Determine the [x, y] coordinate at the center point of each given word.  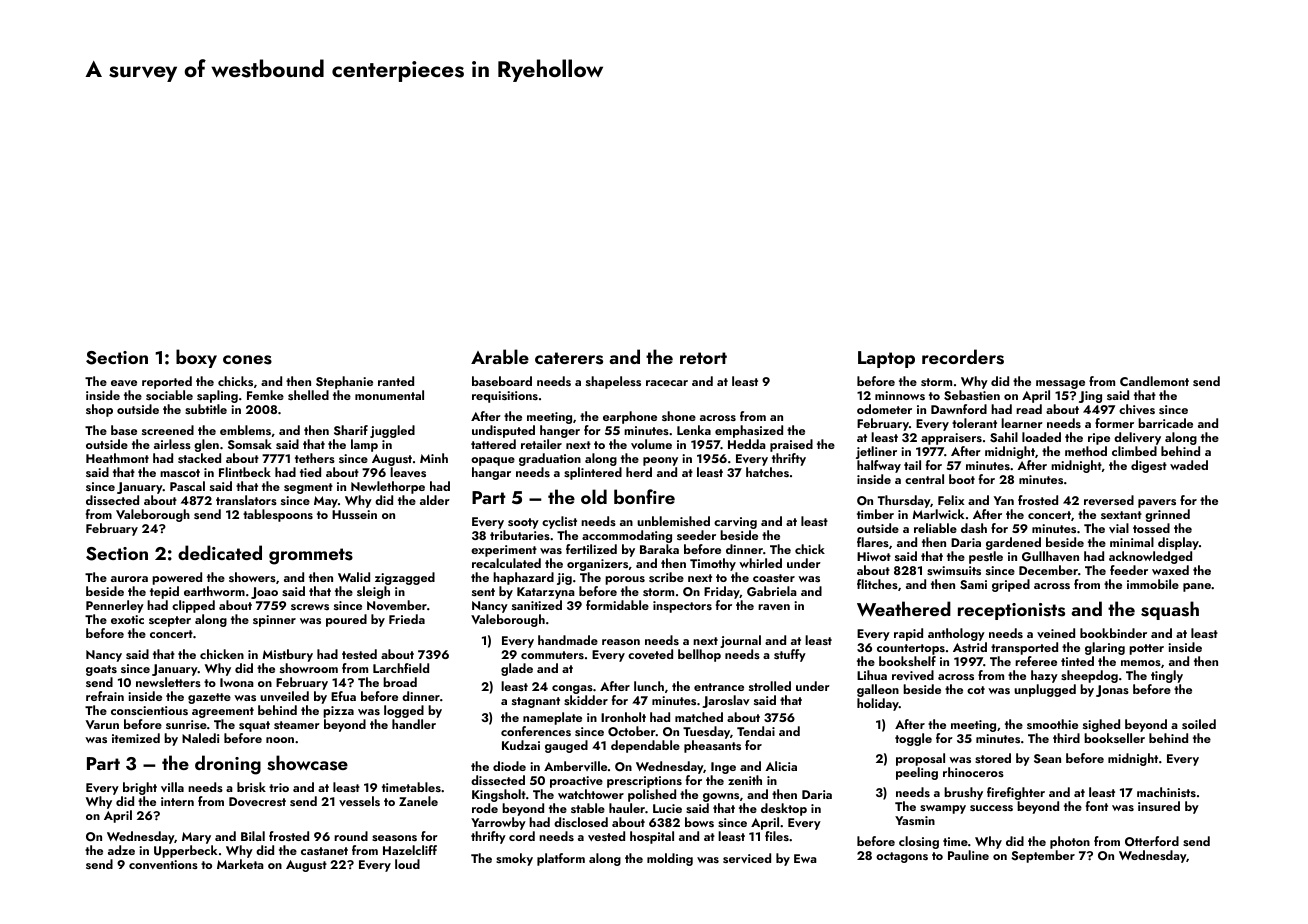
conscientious [149, 710]
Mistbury [287, 655]
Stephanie [344, 382]
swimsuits [954, 570]
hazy [1044, 676]
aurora [129, 579]
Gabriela [772, 591]
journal [740, 641]
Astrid [970, 647]
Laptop [886, 359]
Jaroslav [726, 701]
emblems [245, 430]
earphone [630, 417]
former [1114, 423]
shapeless [613, 382]
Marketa [240, 864]
